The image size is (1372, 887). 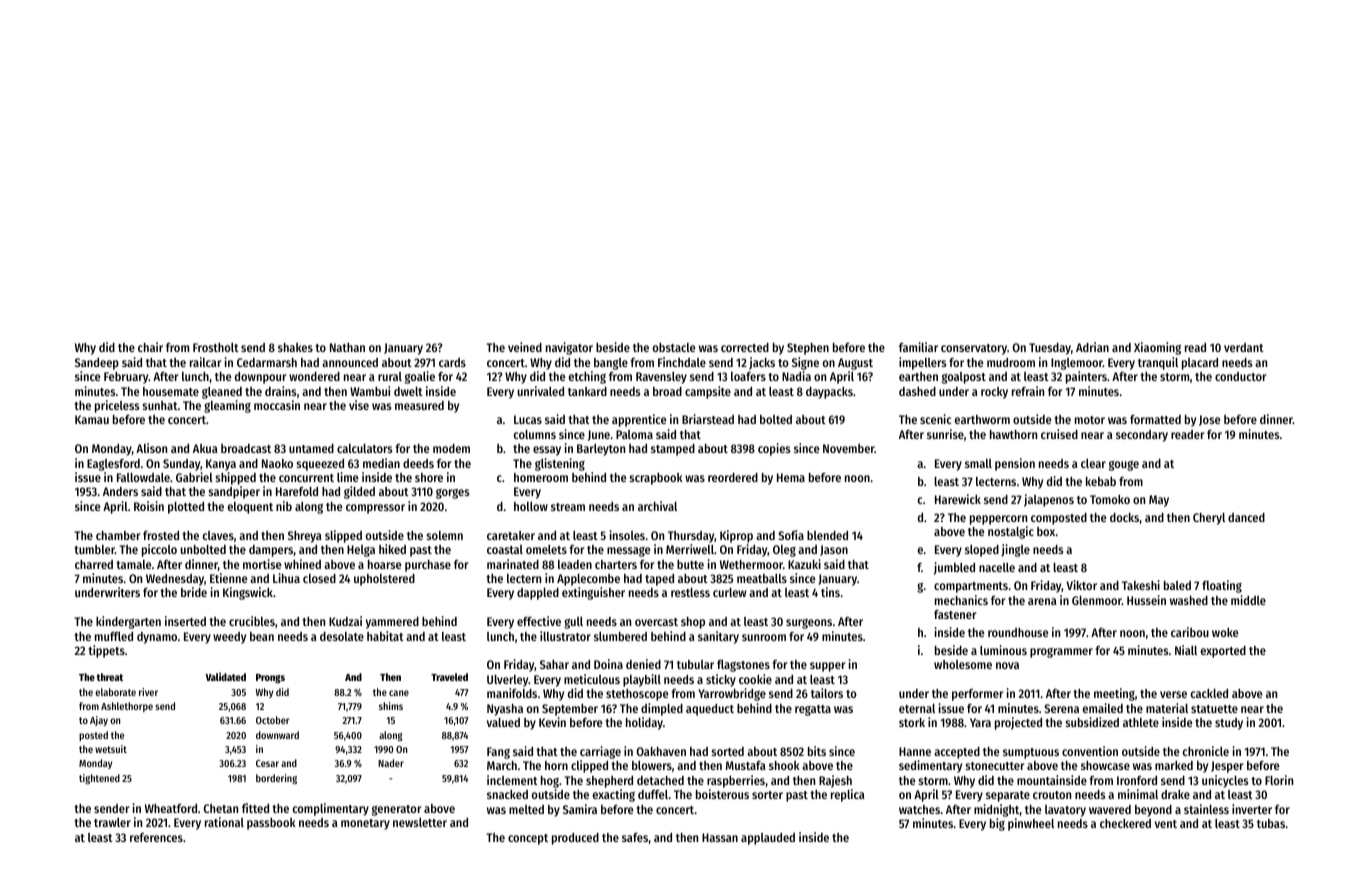 I want to click on bride, so click(x=194, y=592).
